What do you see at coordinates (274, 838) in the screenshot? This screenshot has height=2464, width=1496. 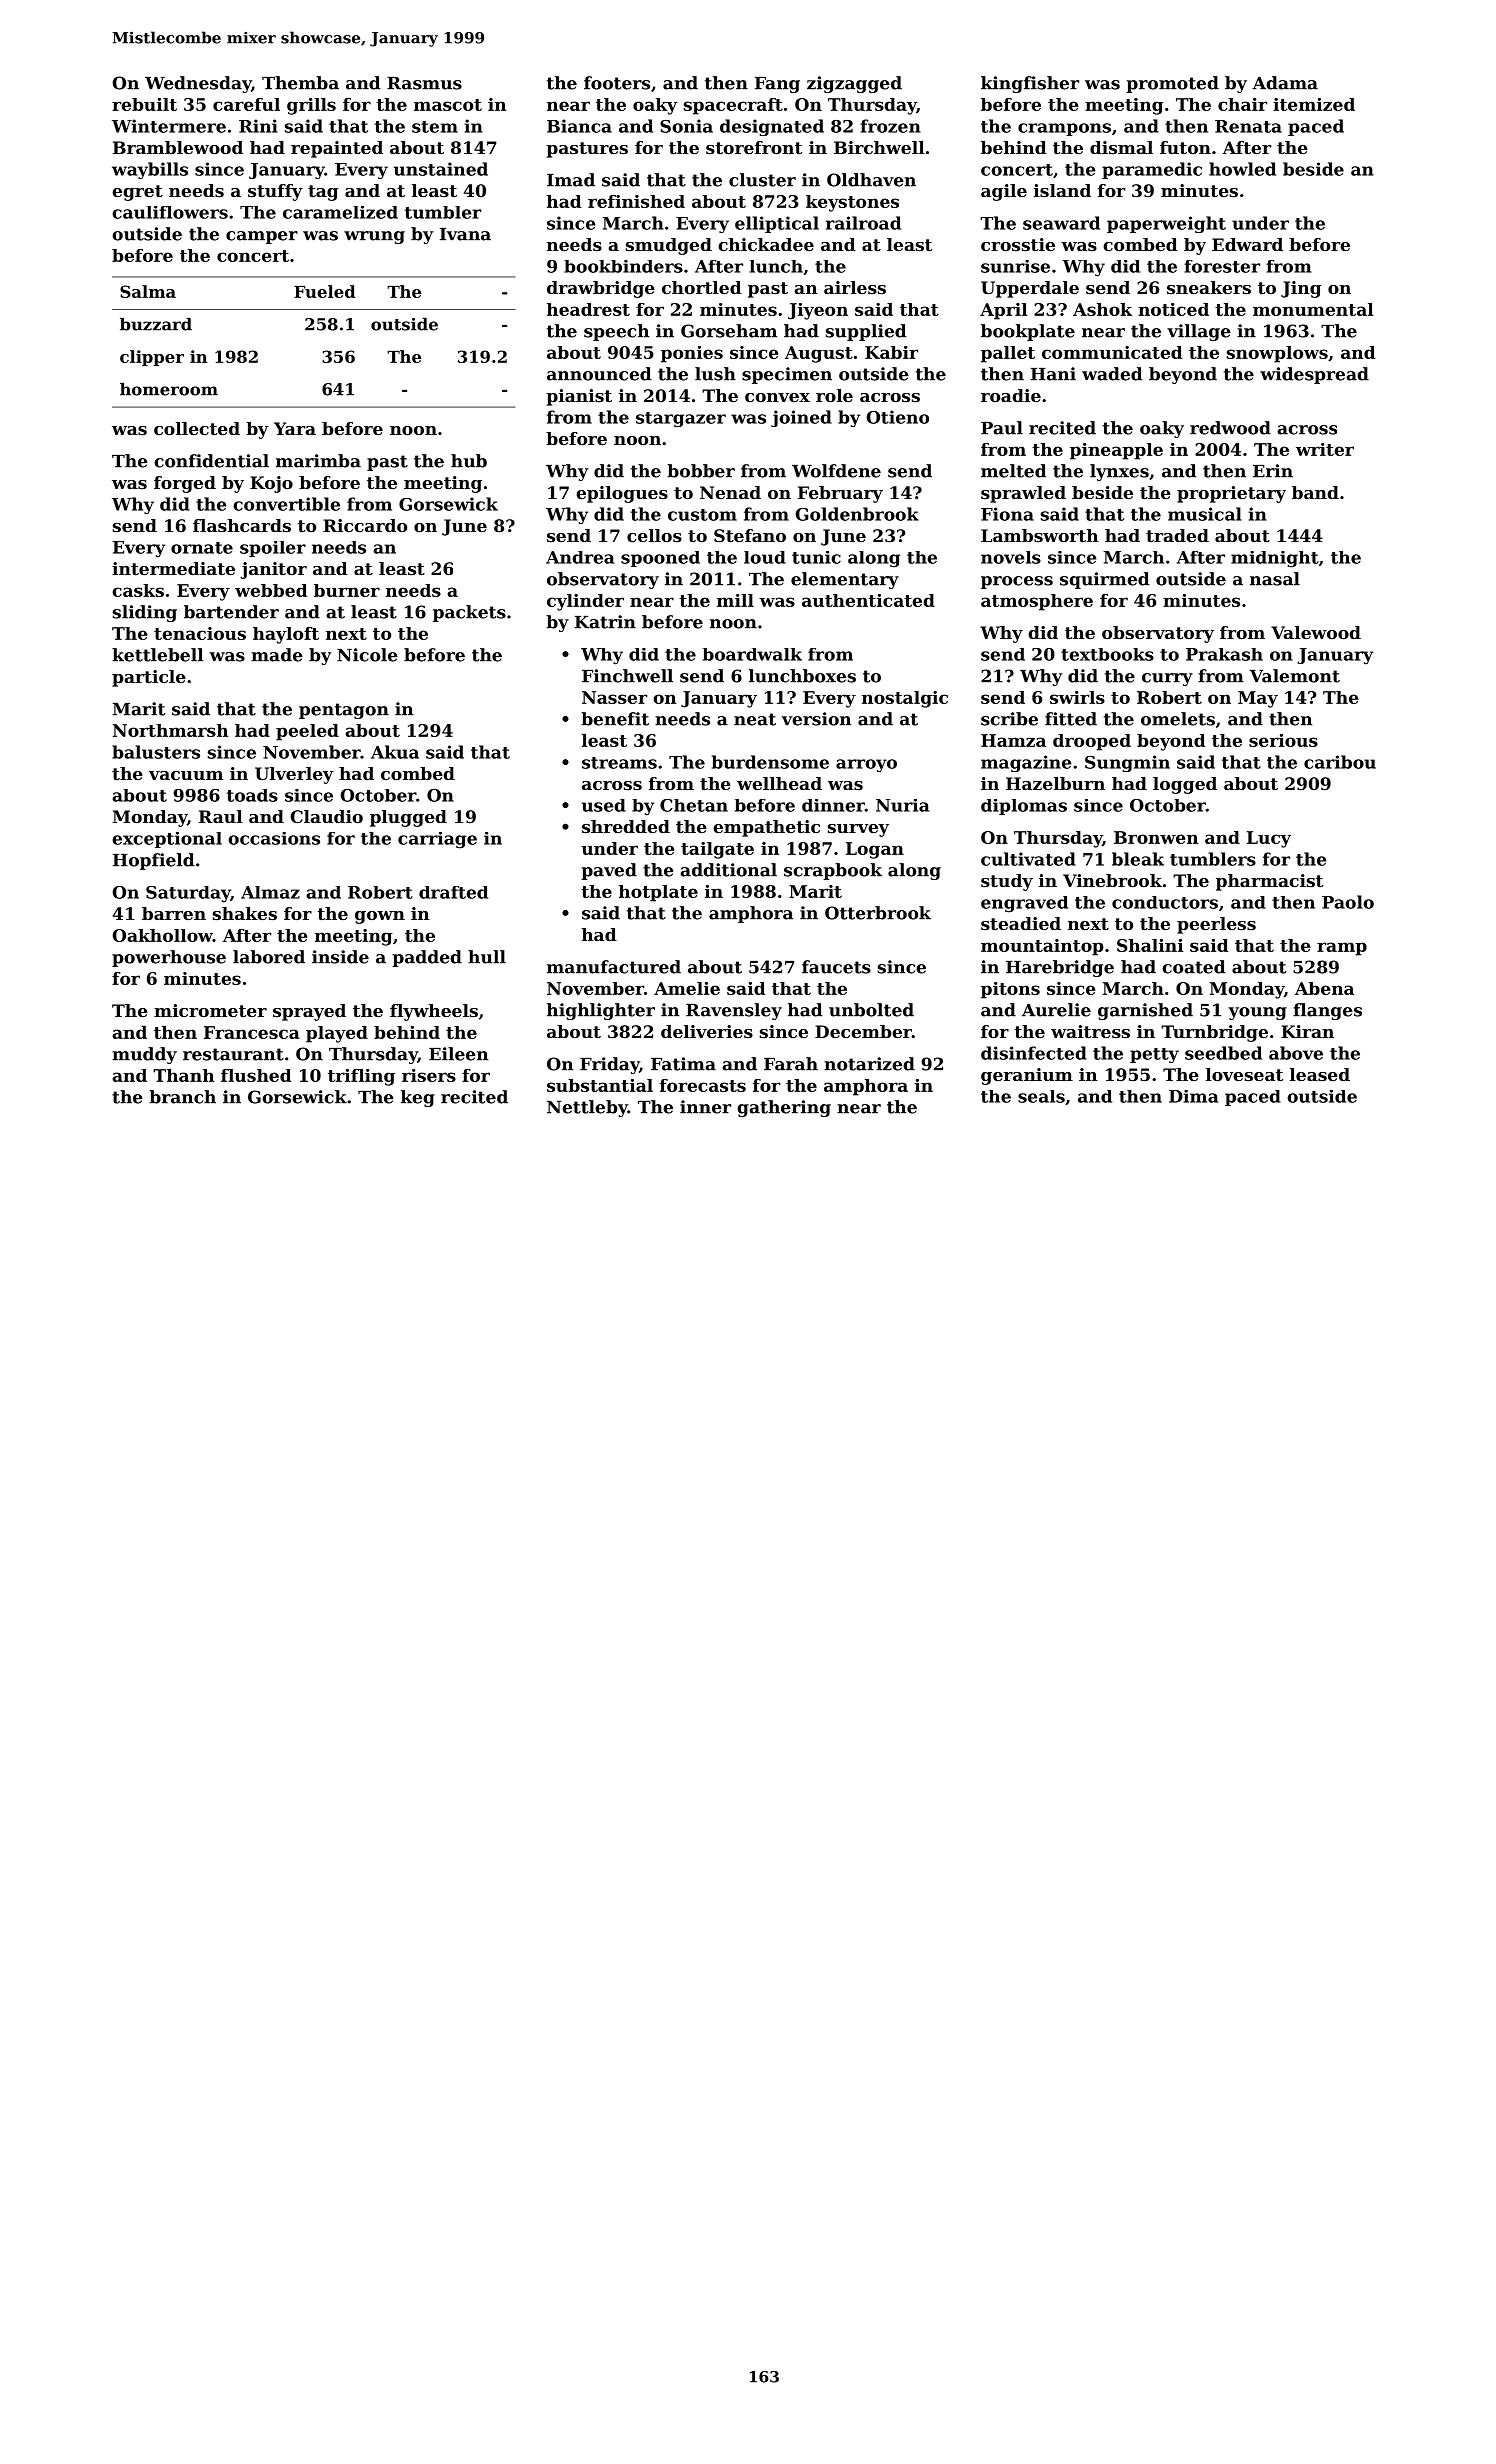 I see `occasions` at bounding box center [274, 838].
